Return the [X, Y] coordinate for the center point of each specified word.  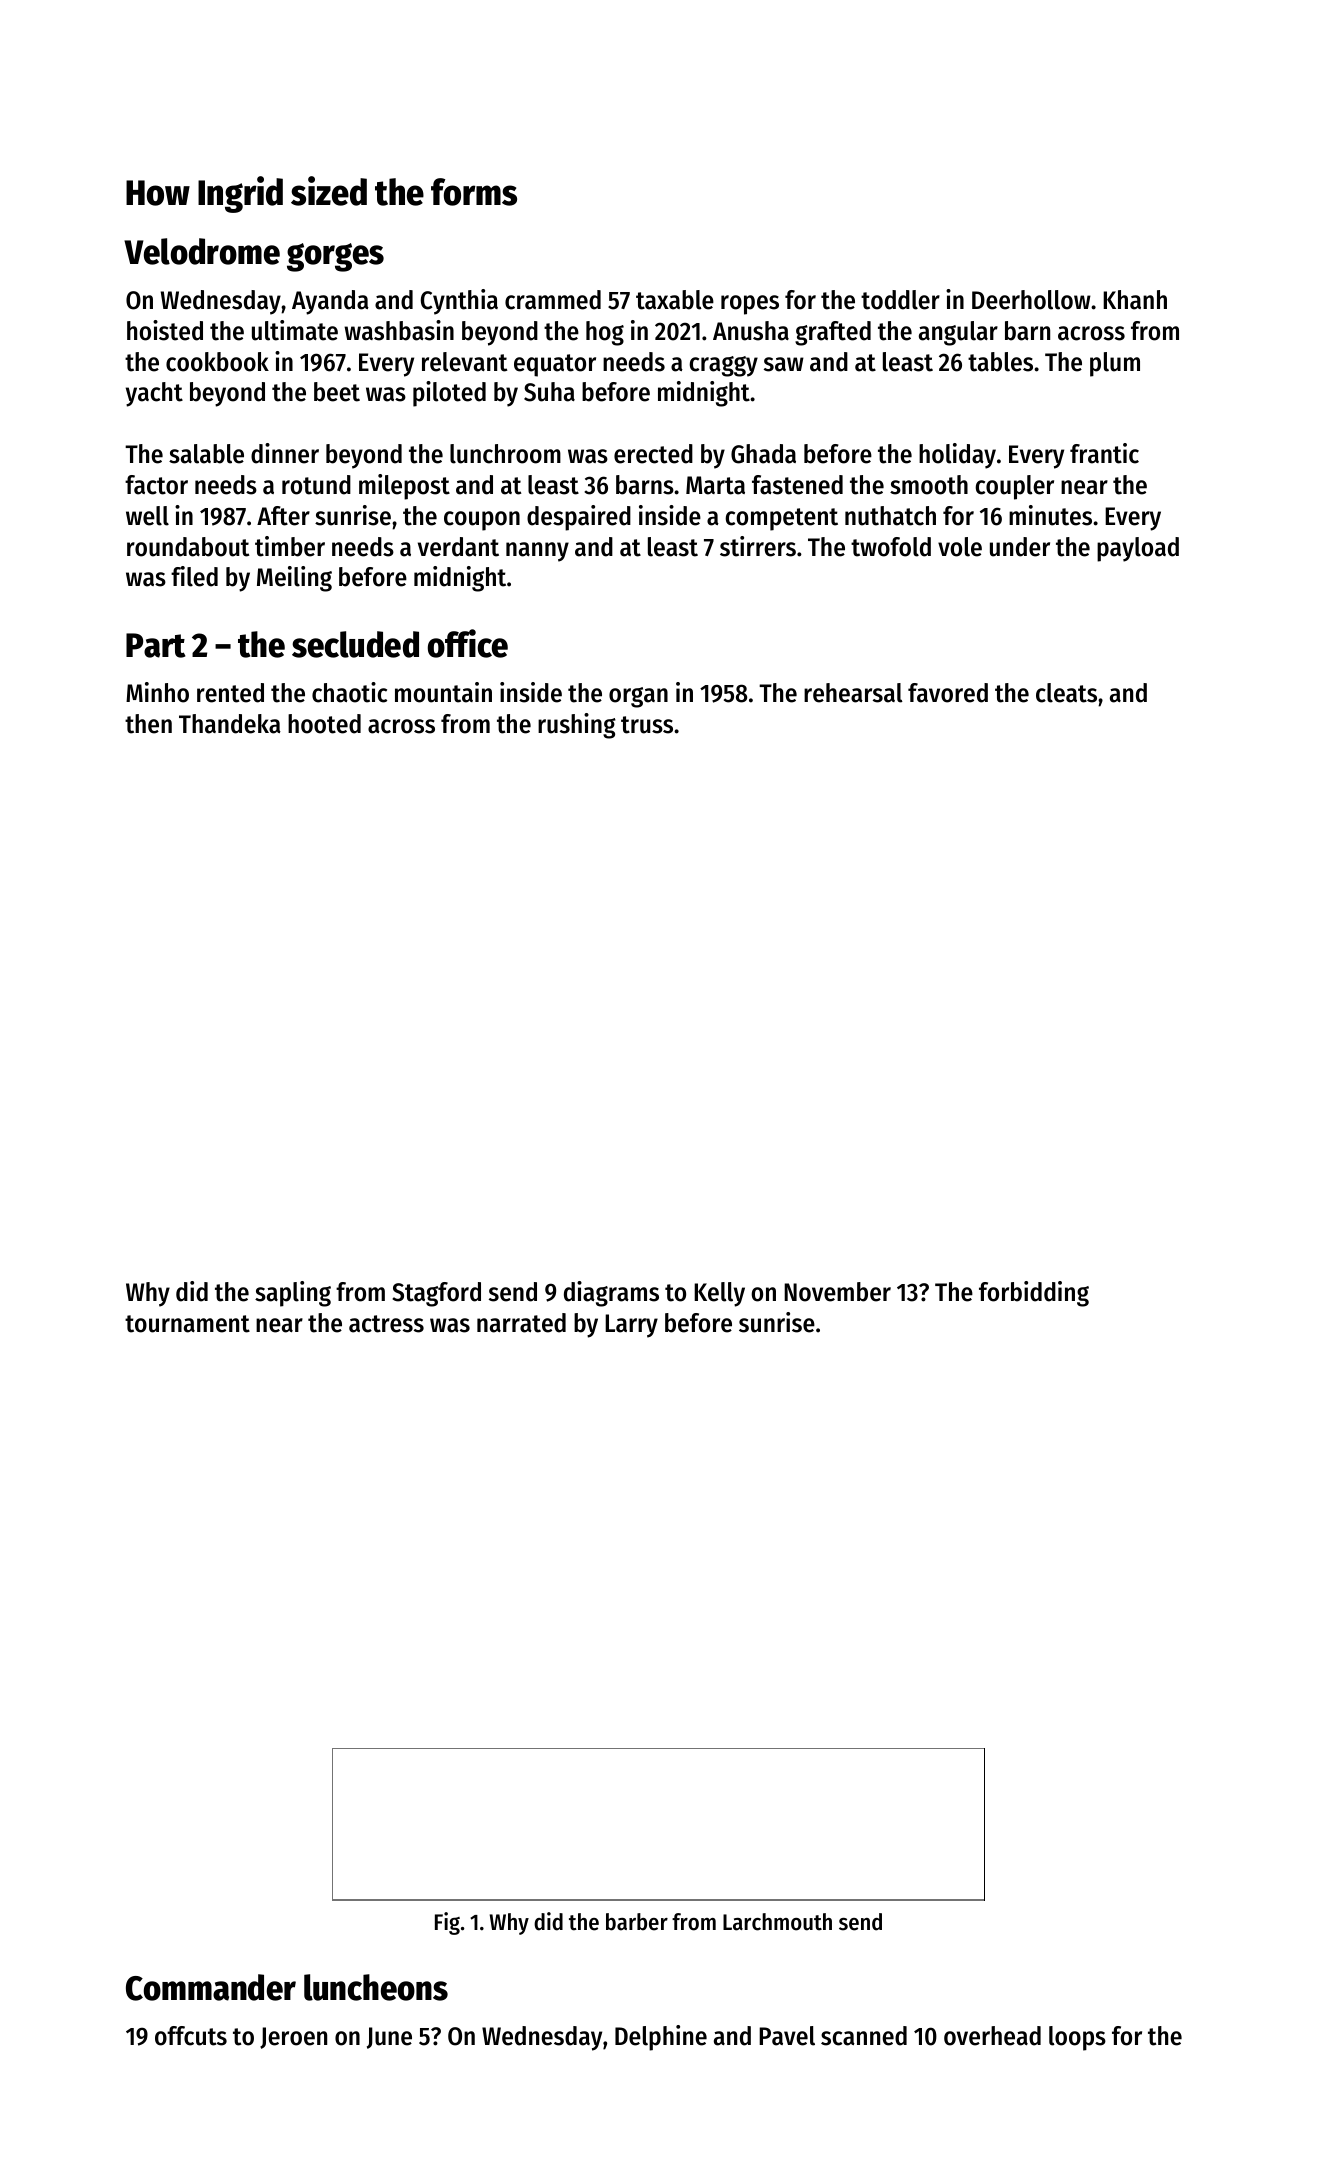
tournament [187, 1324]
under [1020, 547]
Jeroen [293, 2038]
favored [948, 693]
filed [194, 576]
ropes [750, 305]
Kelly [719, 1294]
